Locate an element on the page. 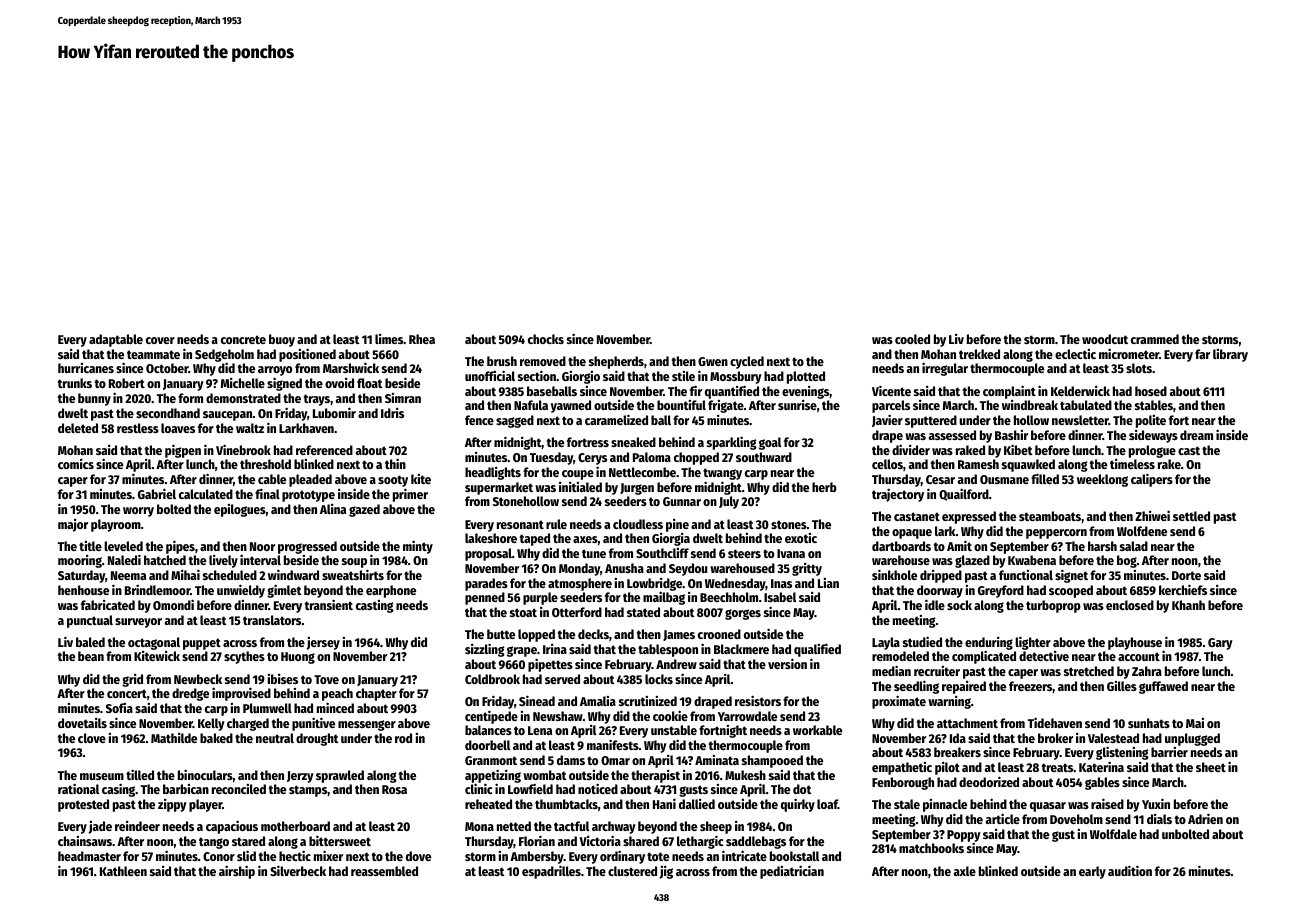 The width and height of the image is (1308, 924). Lowbridge is located at coordinates (654, 585).
